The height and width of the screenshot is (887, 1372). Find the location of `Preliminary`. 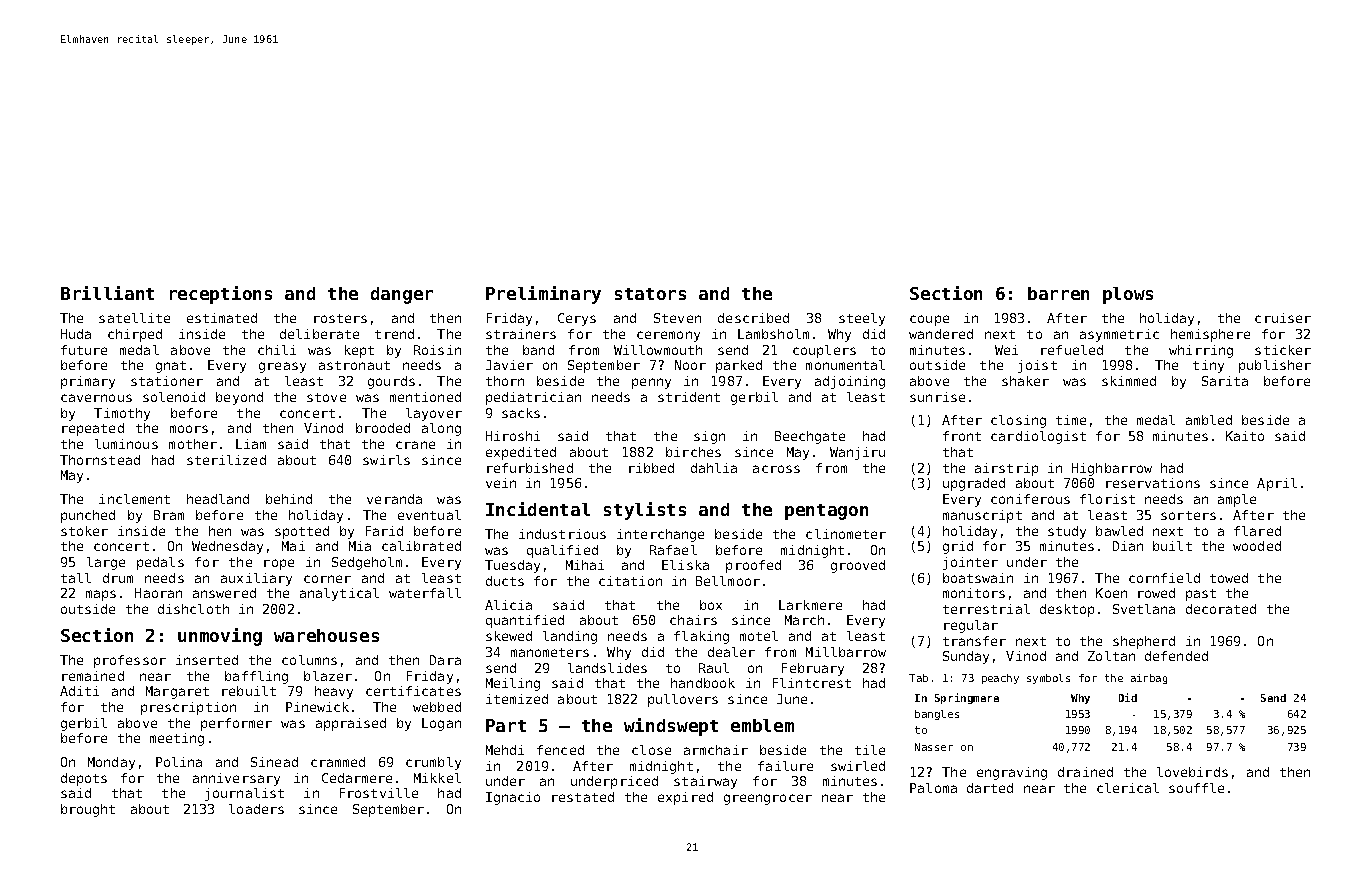

Preliminary is located at coordinates (543, 295).
